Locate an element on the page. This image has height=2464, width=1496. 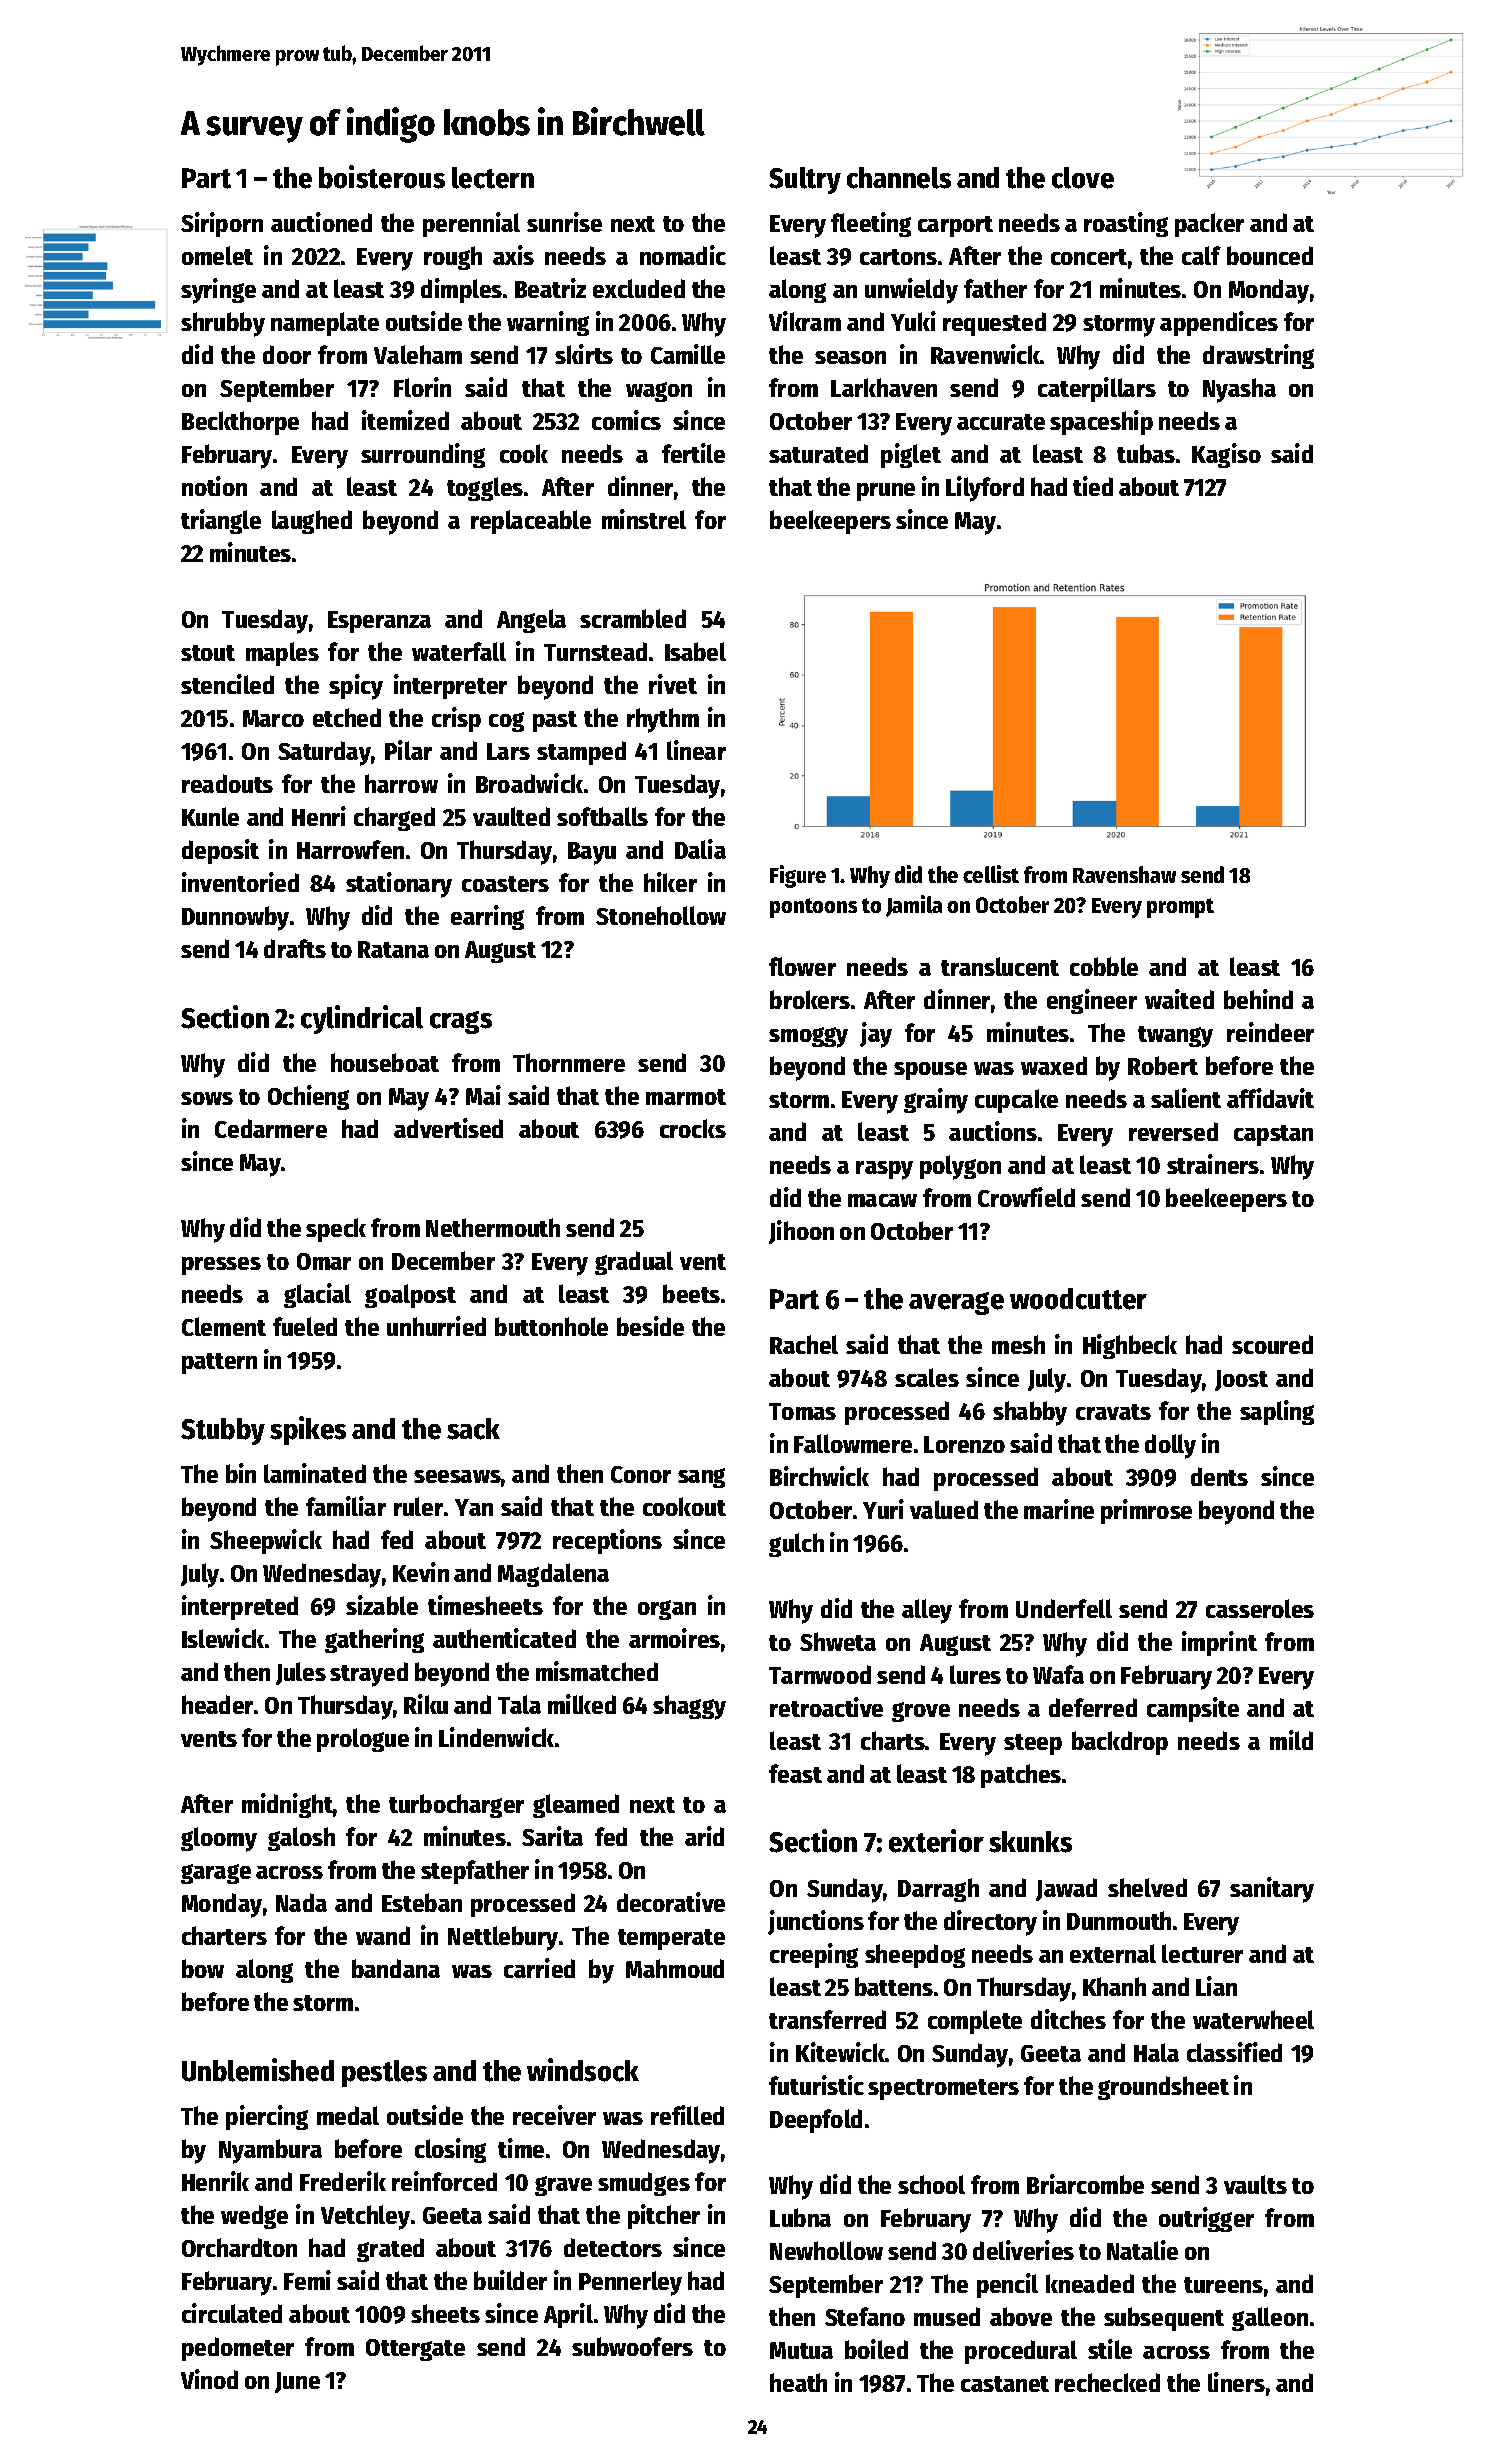
exterior is located at coordinates (936, 1841).
